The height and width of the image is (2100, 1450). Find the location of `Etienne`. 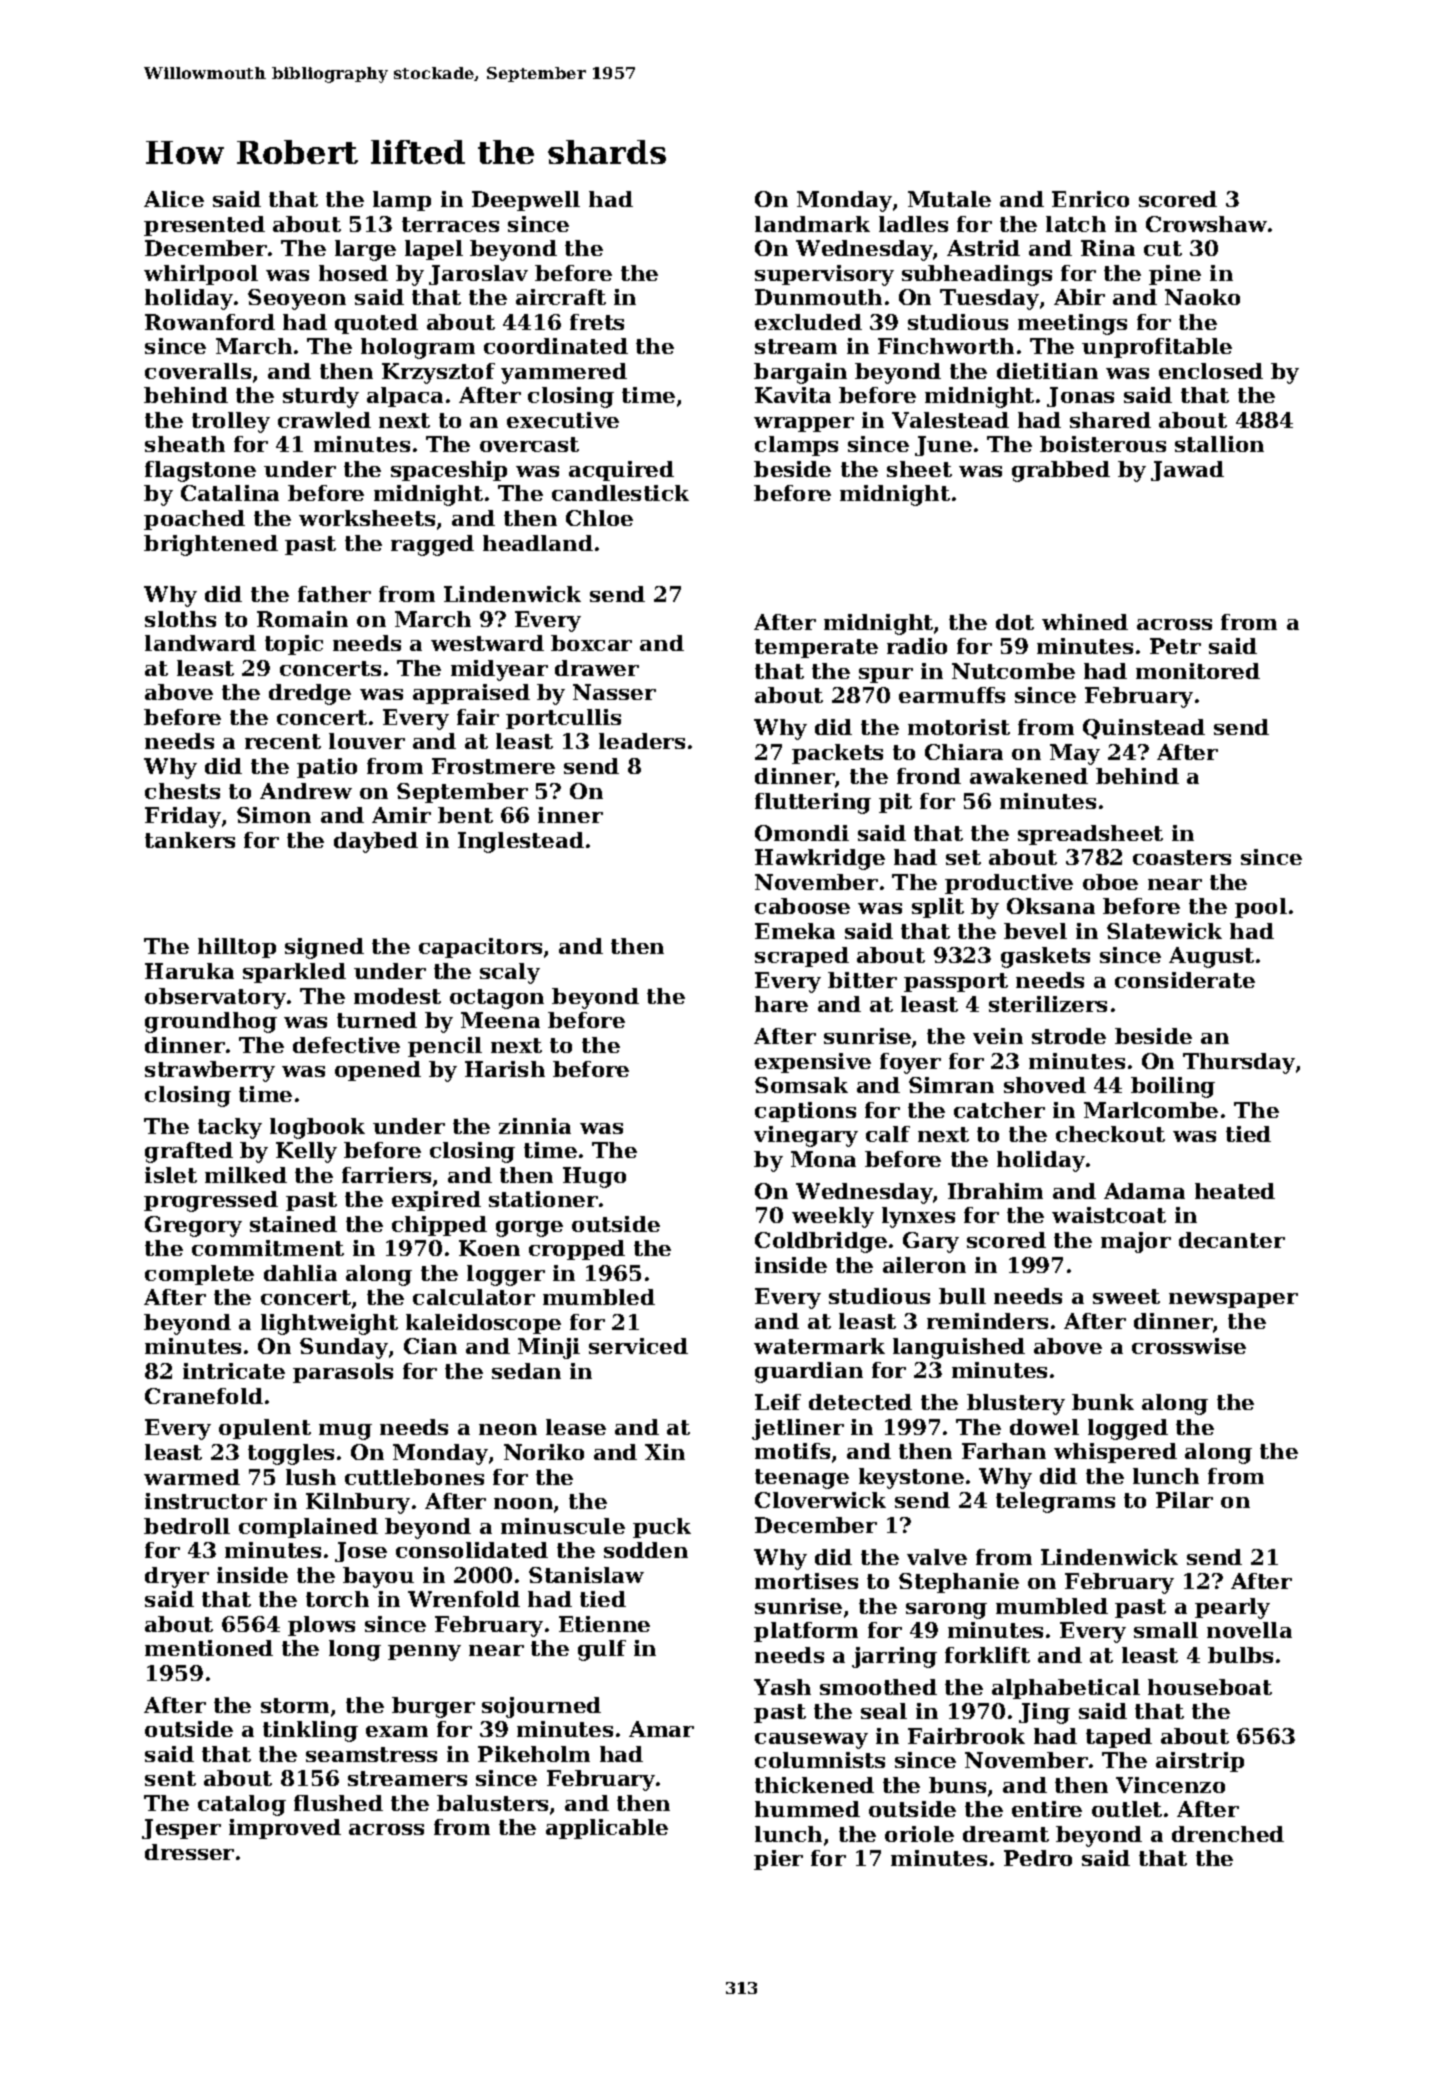

Etienne is located at coordinates (604, 1624).
